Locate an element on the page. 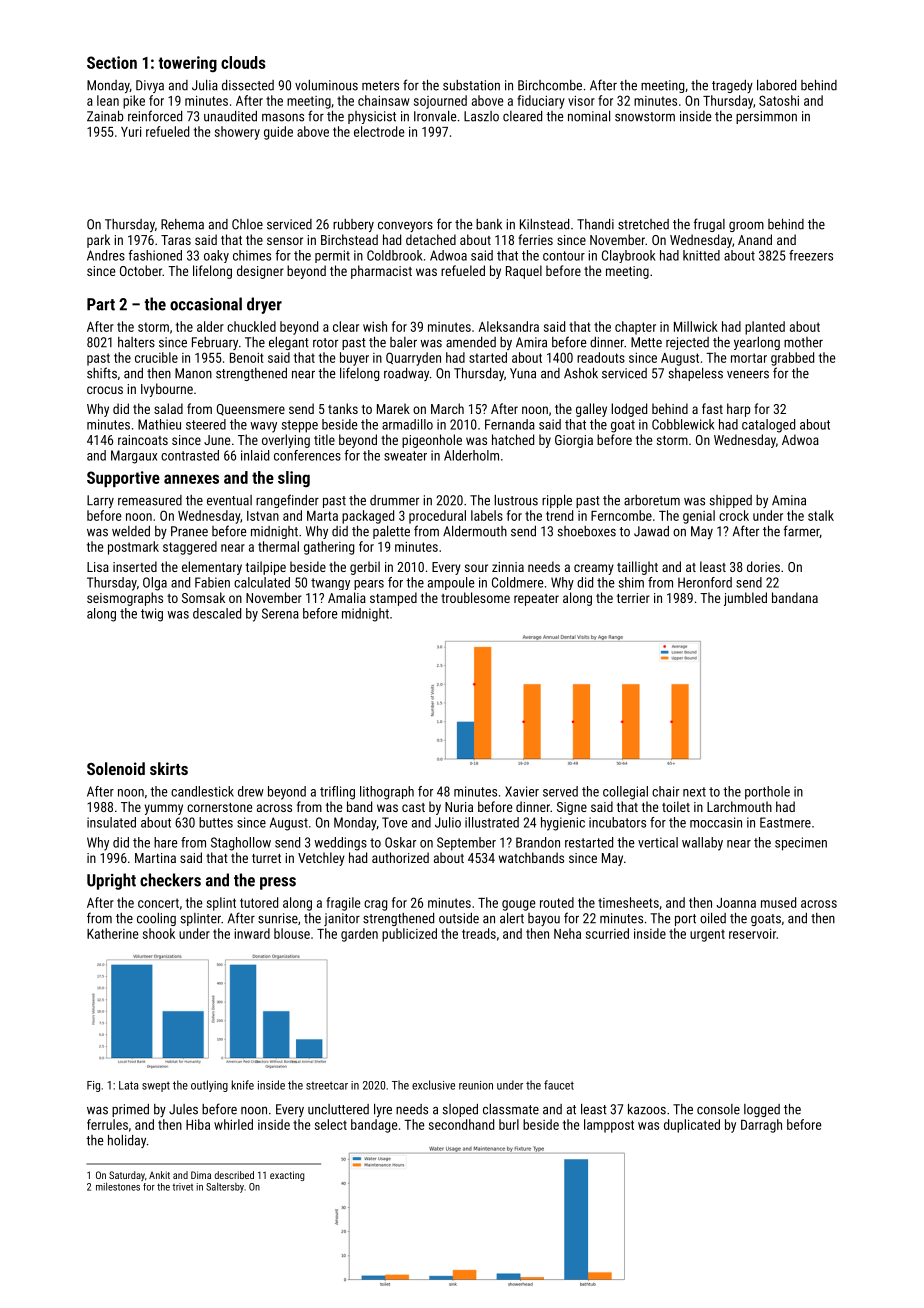 This document has width=924, height=1308. Lisa is located at coordinates (98, 567).
